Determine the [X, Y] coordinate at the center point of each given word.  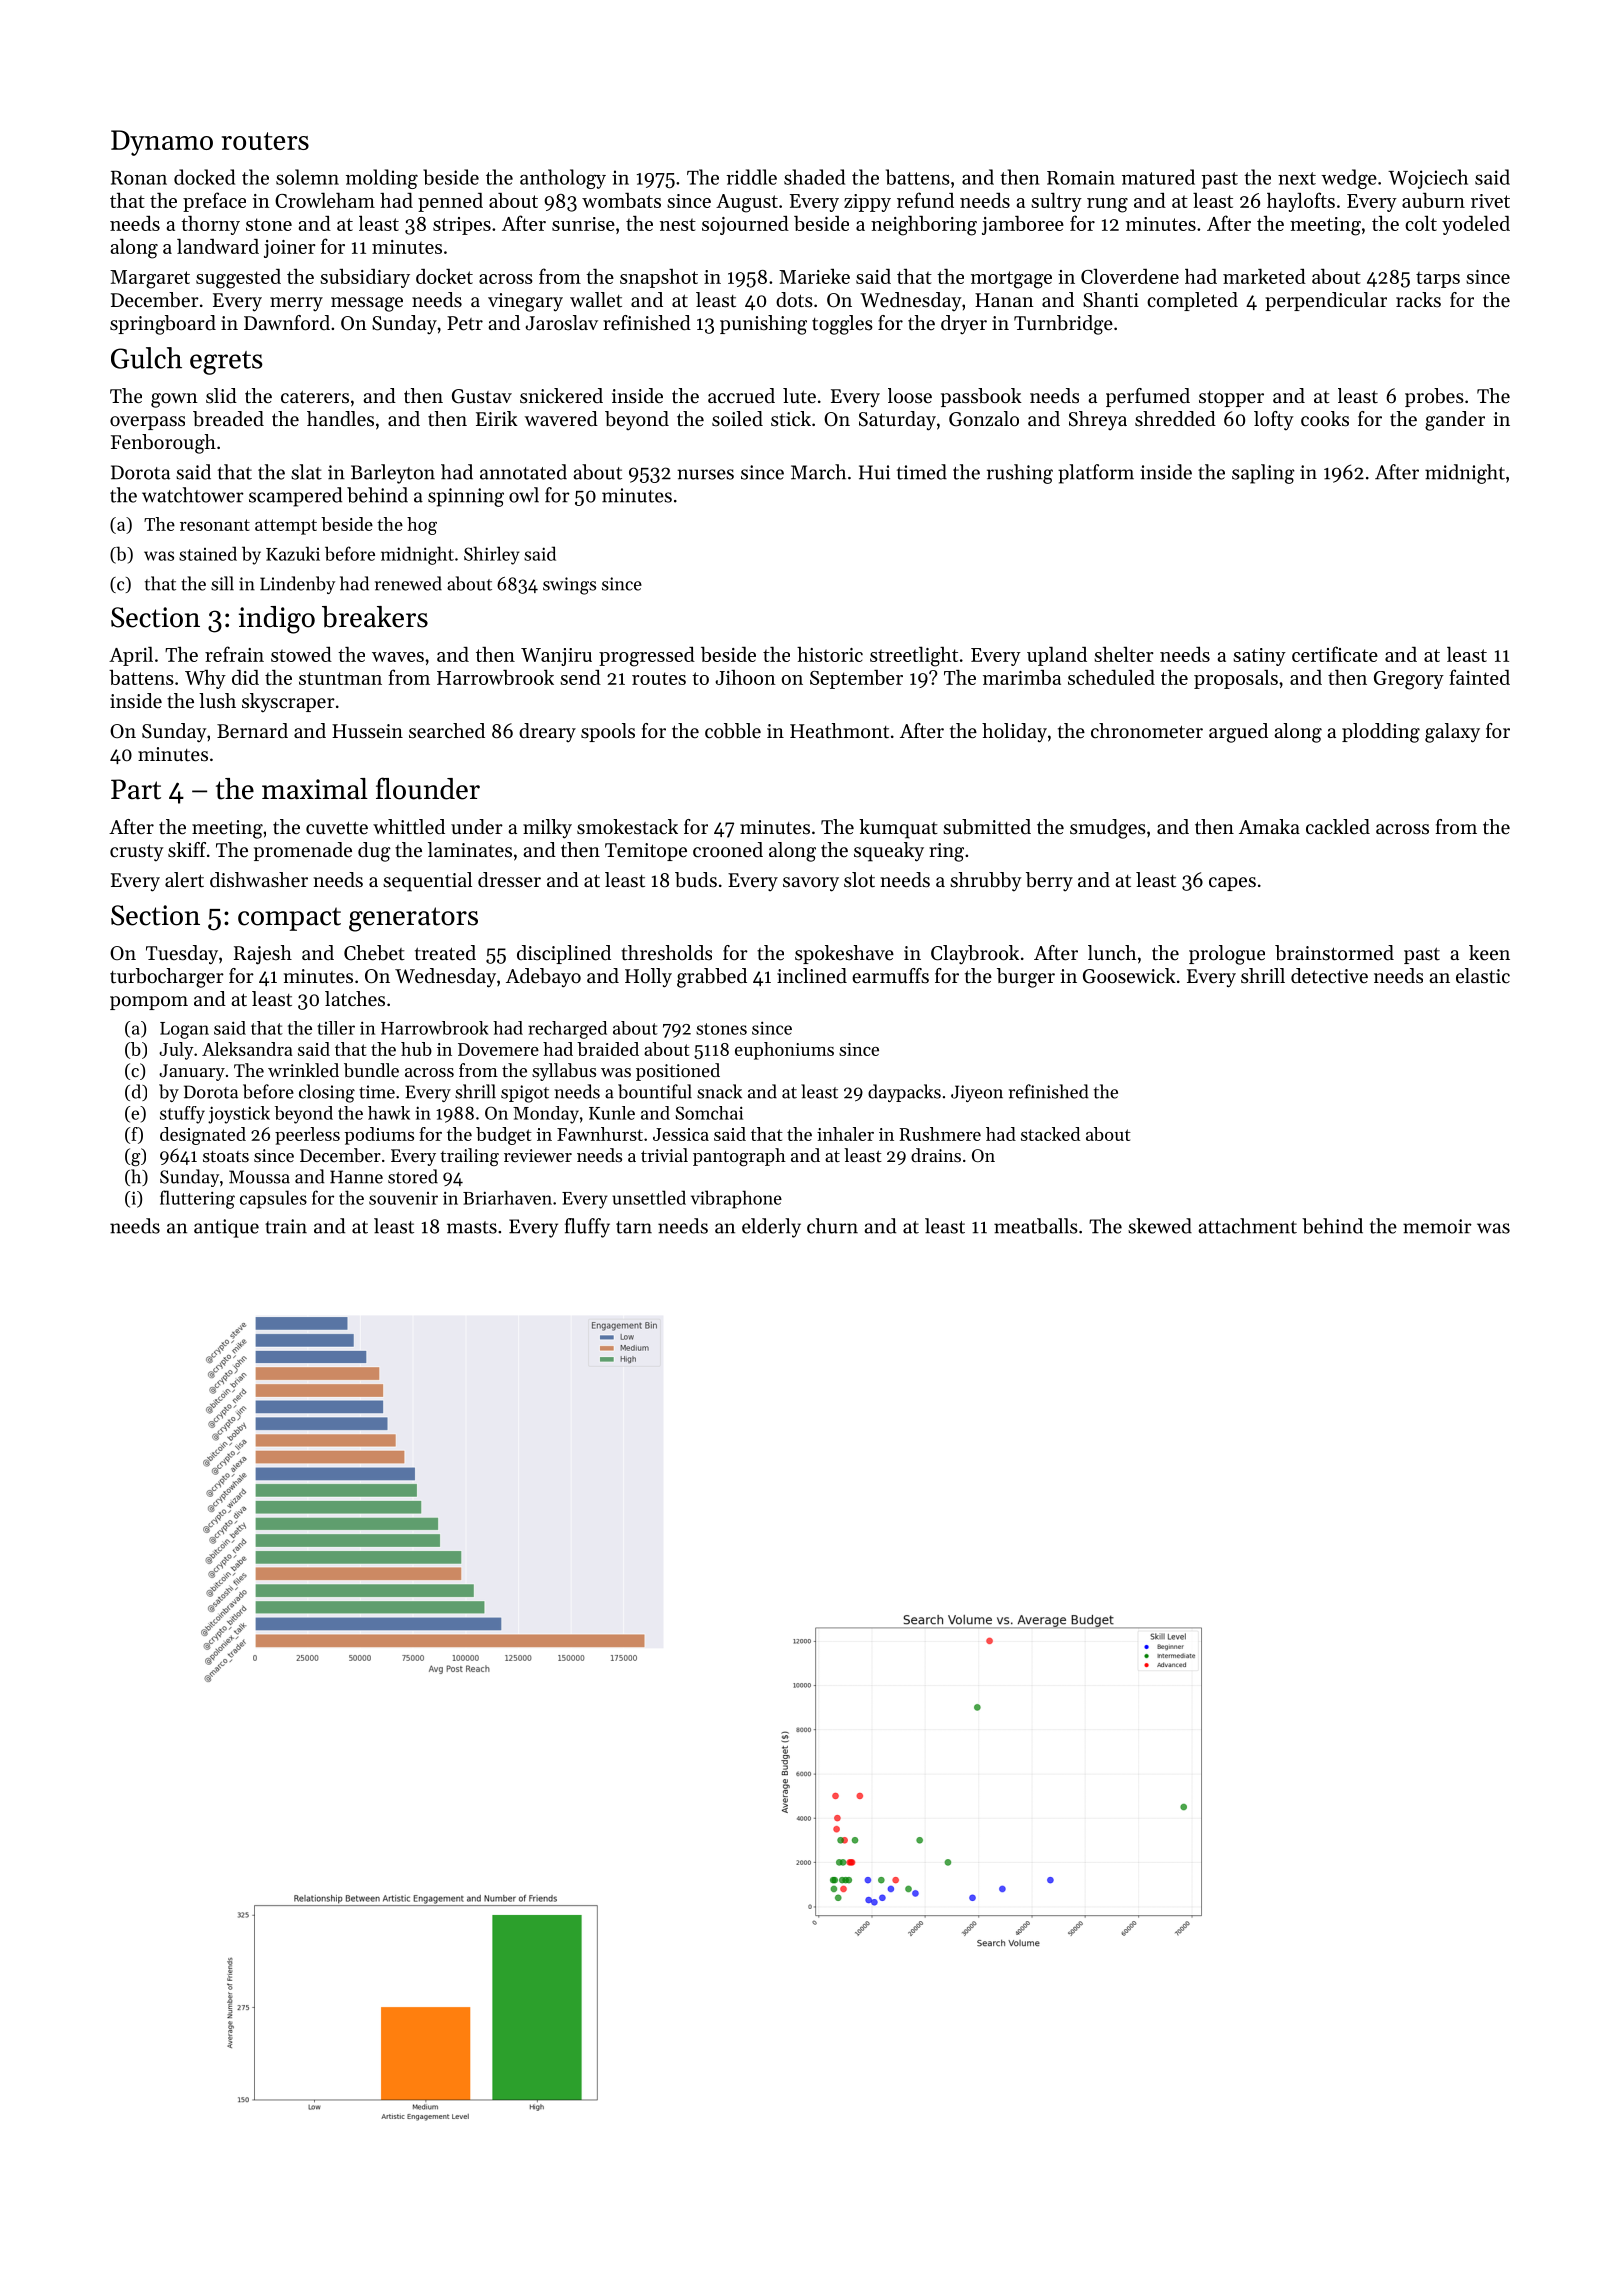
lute [799, 396]
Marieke [814, 276]
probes [1434, 397]
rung [1107, 205]
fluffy [587, 1228]
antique [226, 1228]
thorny [210, 225]
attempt [286, 527]
